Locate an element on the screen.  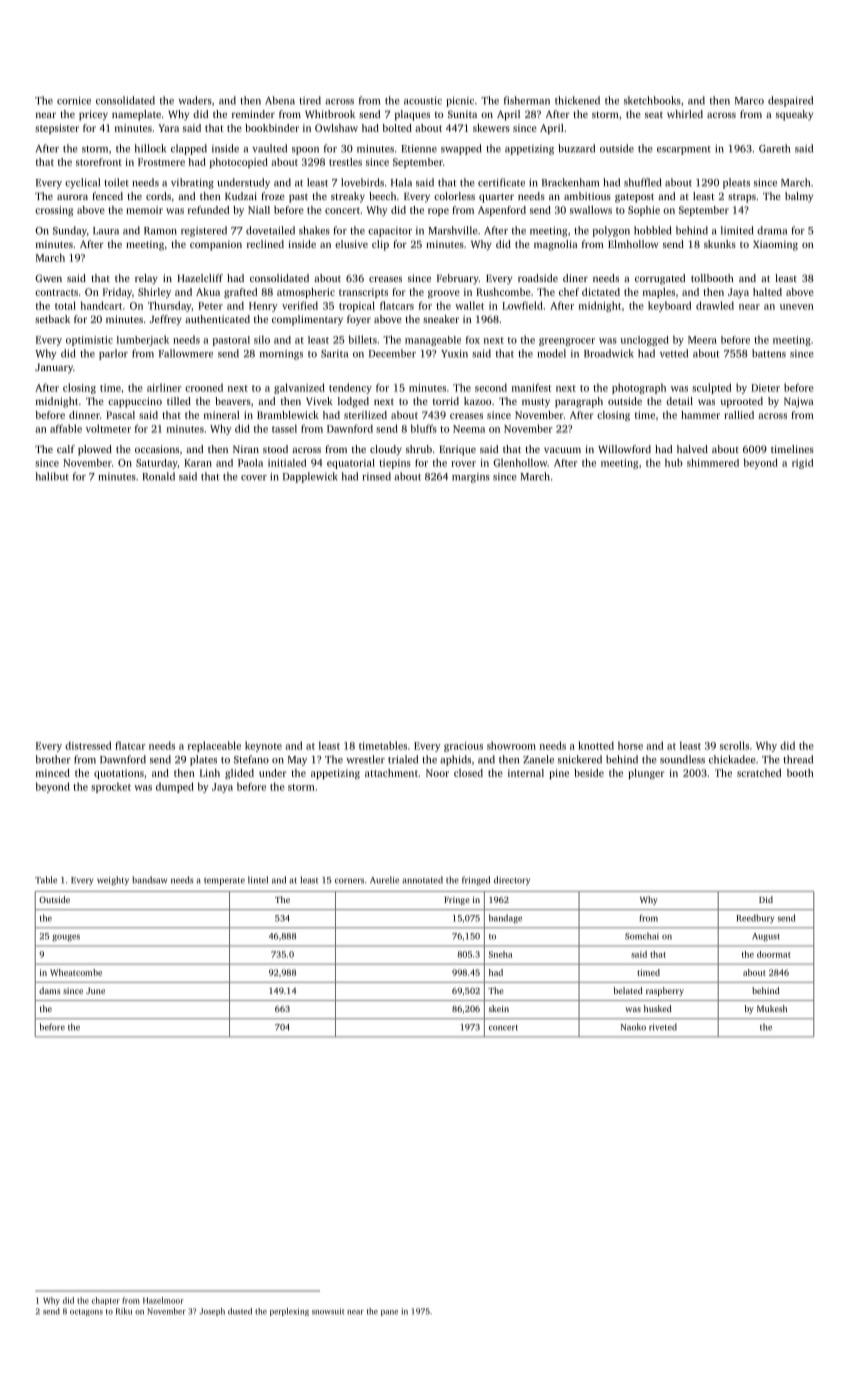
tilled is located at coordinates (179, 401).
